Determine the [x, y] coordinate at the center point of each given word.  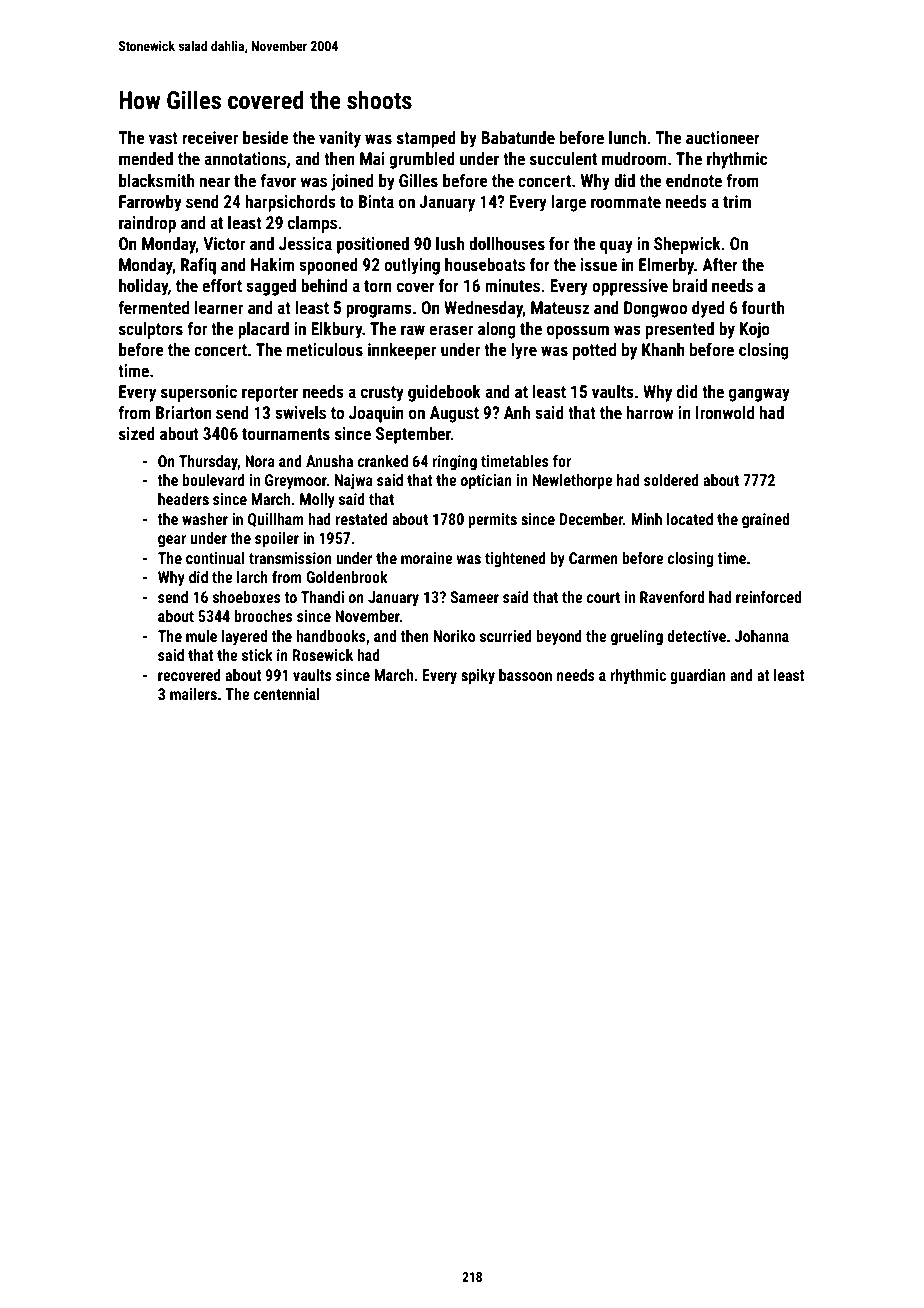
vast [163, 138]
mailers [193, 694]
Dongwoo [655, 309]
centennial [287, 694]
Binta [376, 201]
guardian [698, 677]
